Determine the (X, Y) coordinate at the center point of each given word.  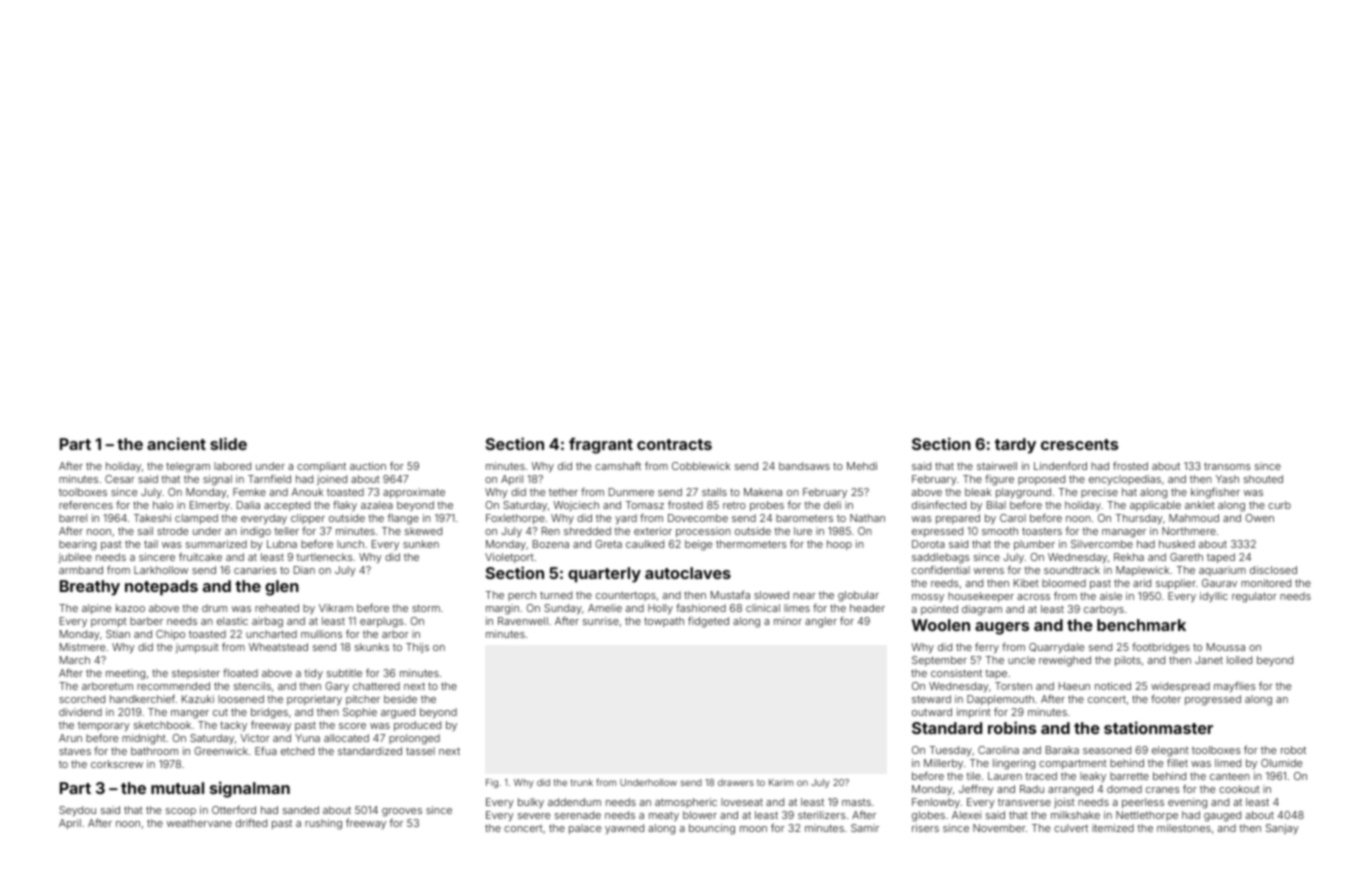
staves (75, 751)
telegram (188, 467)
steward (931, 699)
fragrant (601, 445)
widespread (1180, 687)
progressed (1213, 700)
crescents (1079, 444)
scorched (82, 699)
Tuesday (950, 751)
